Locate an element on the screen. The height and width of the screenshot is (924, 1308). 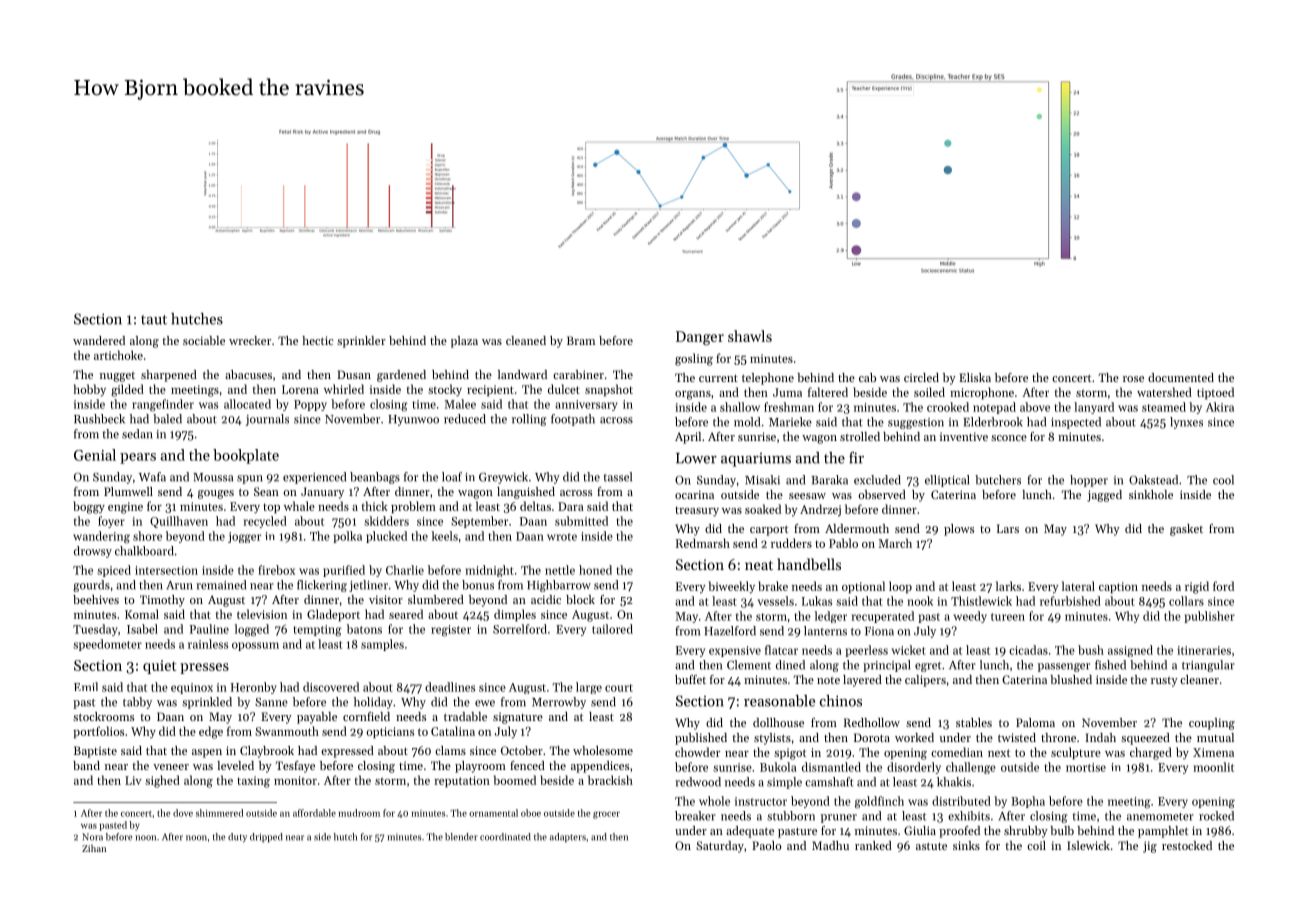
duty is located at coordinates (237, 838).
